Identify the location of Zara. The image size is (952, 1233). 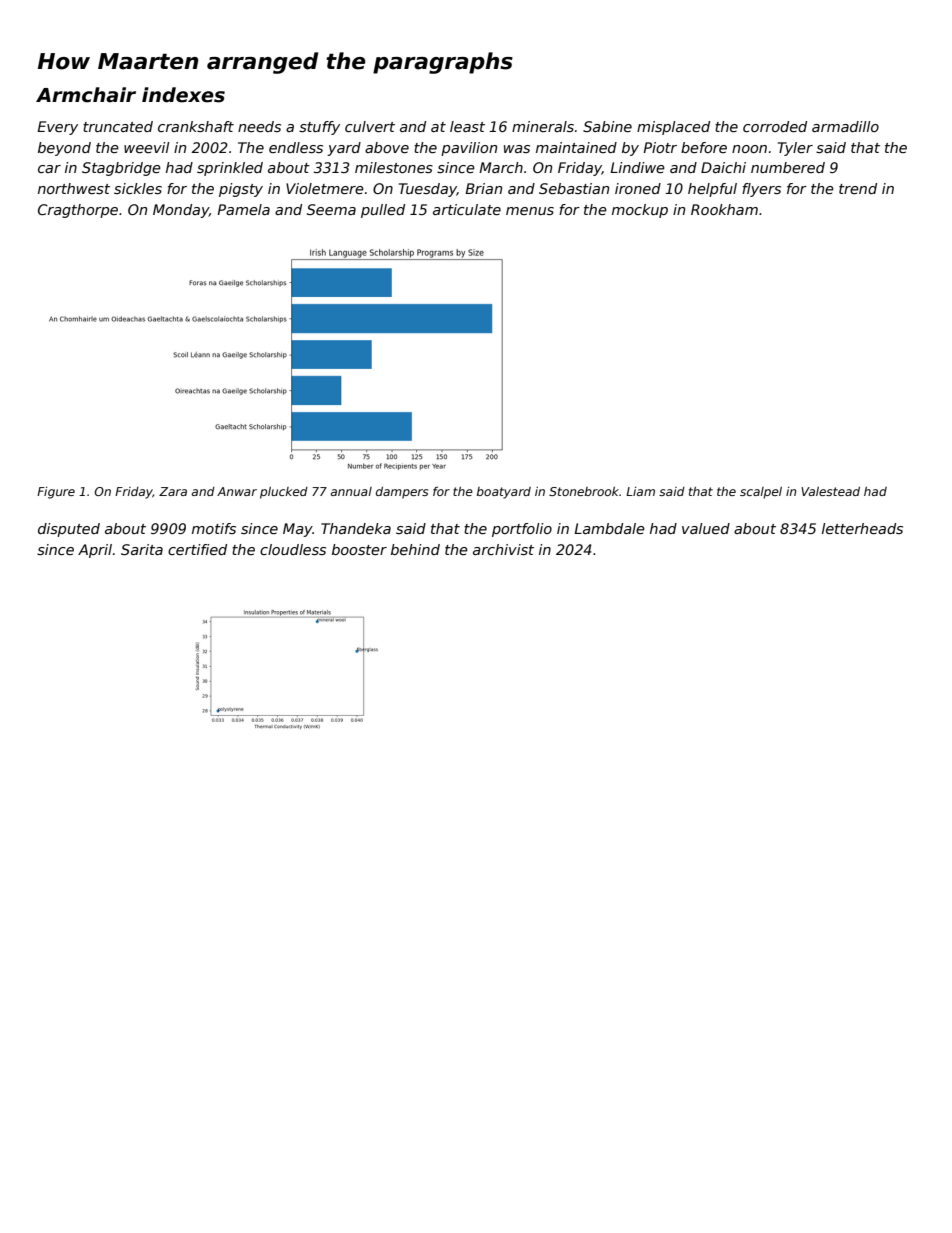
(173, 491).
